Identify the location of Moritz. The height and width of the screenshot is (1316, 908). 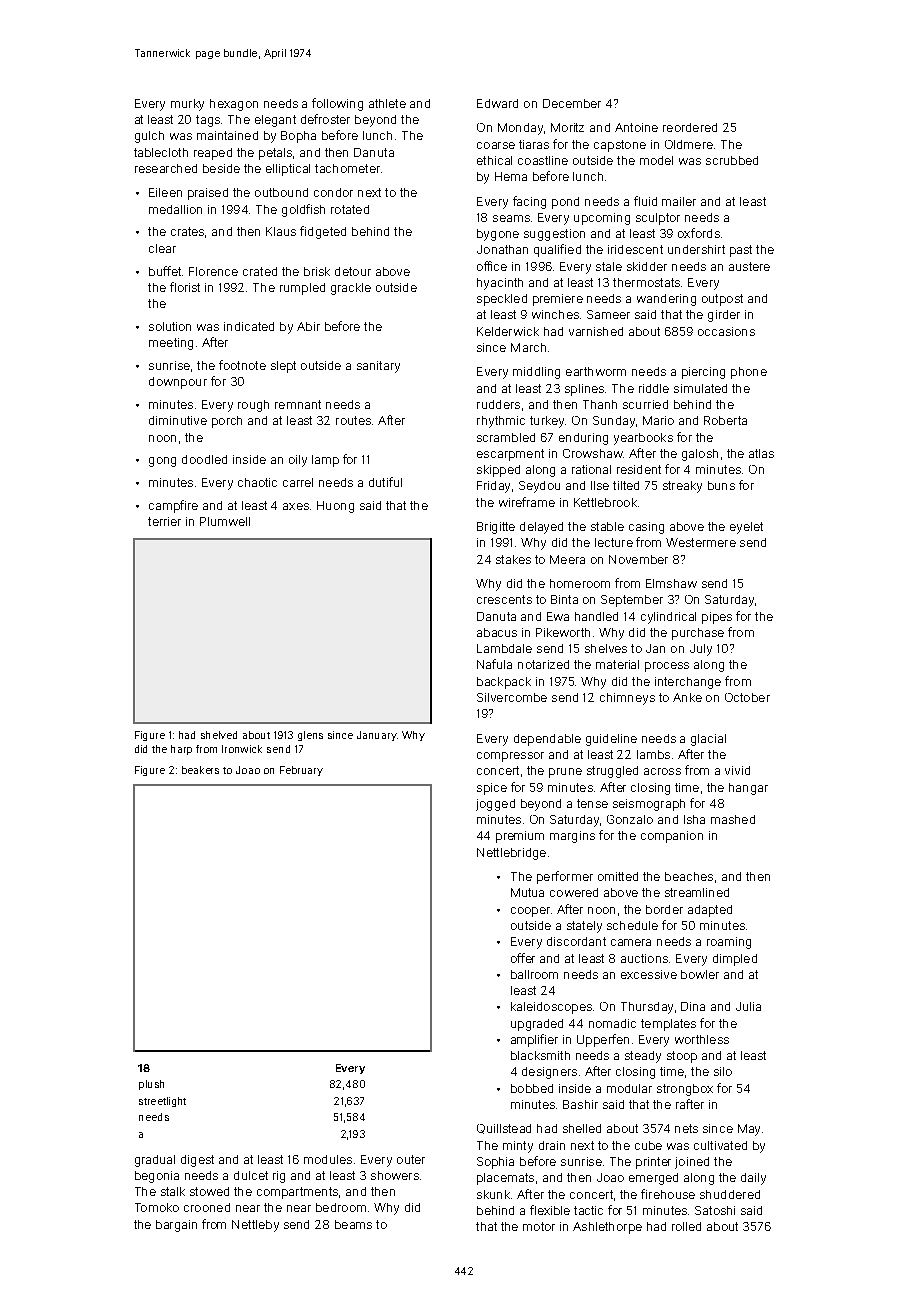
(567, 127).
